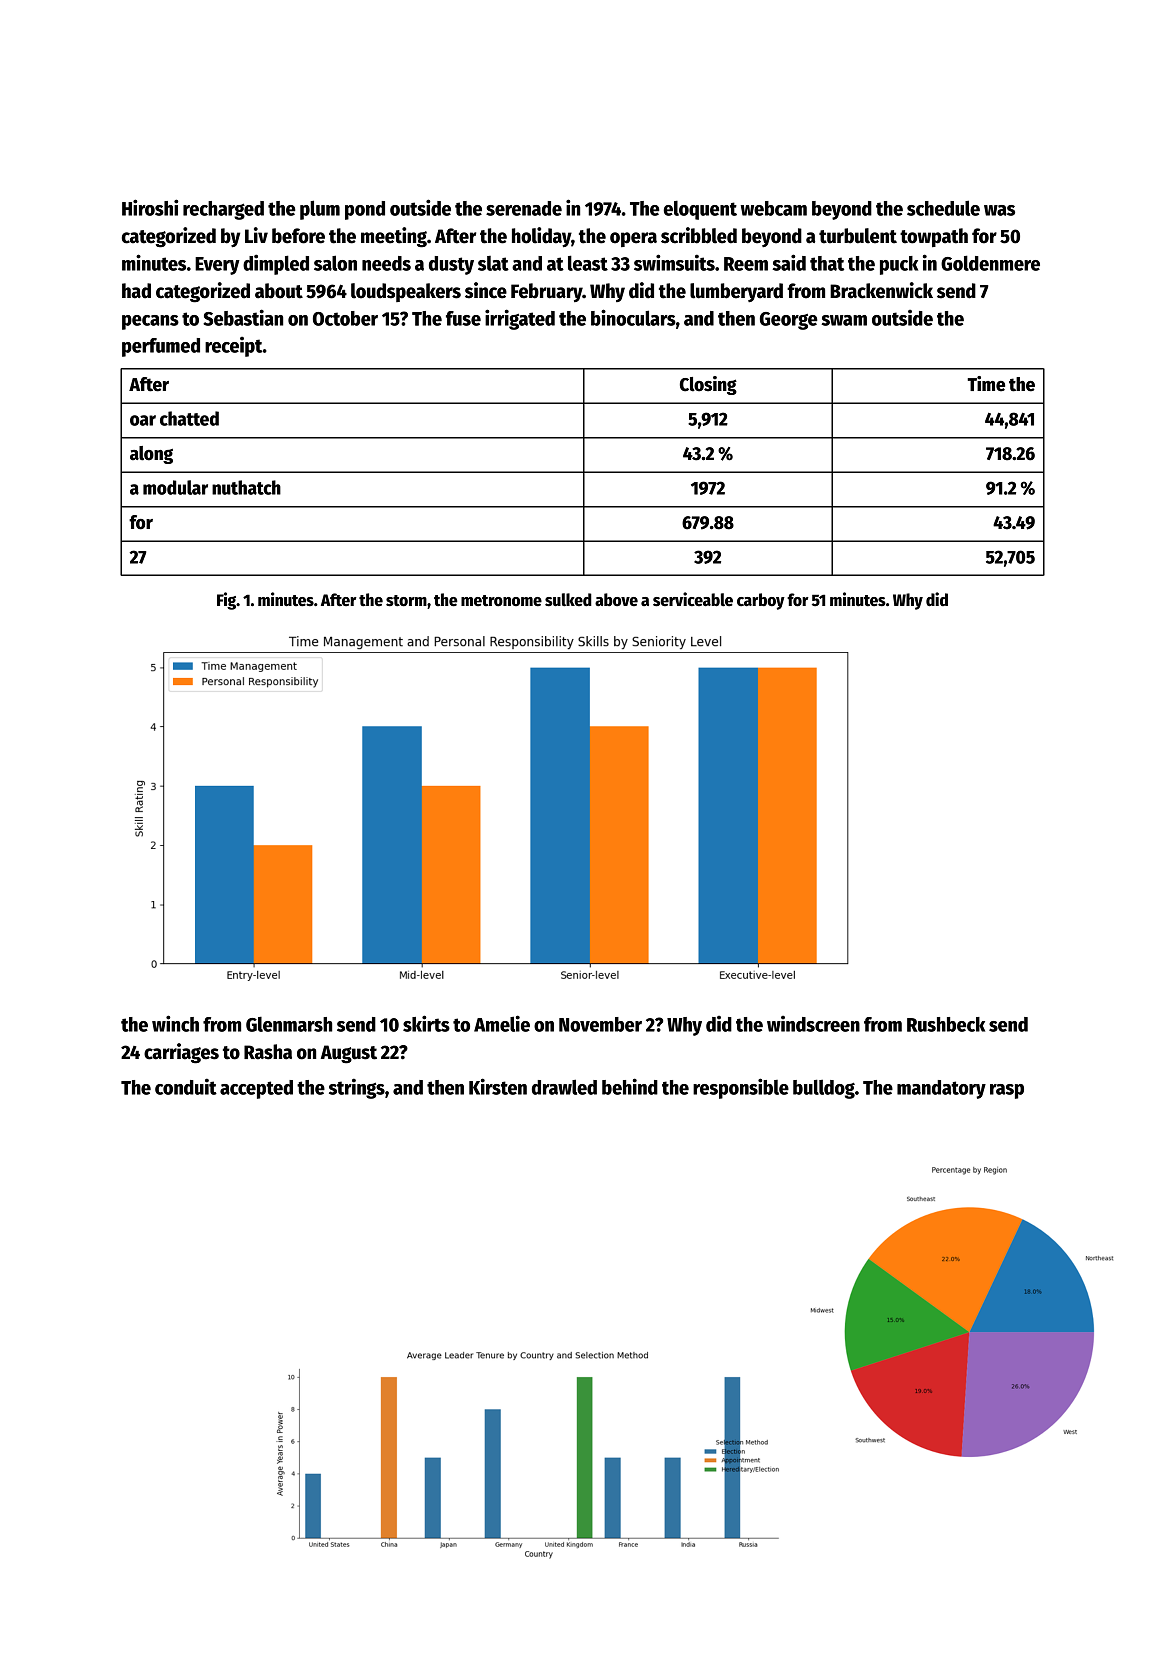 The height and width of the page is (1654, 1165). What do you see at coordinates (186, 1086) in the page?
I see `conduit` at bounding box center [186, 1086].
